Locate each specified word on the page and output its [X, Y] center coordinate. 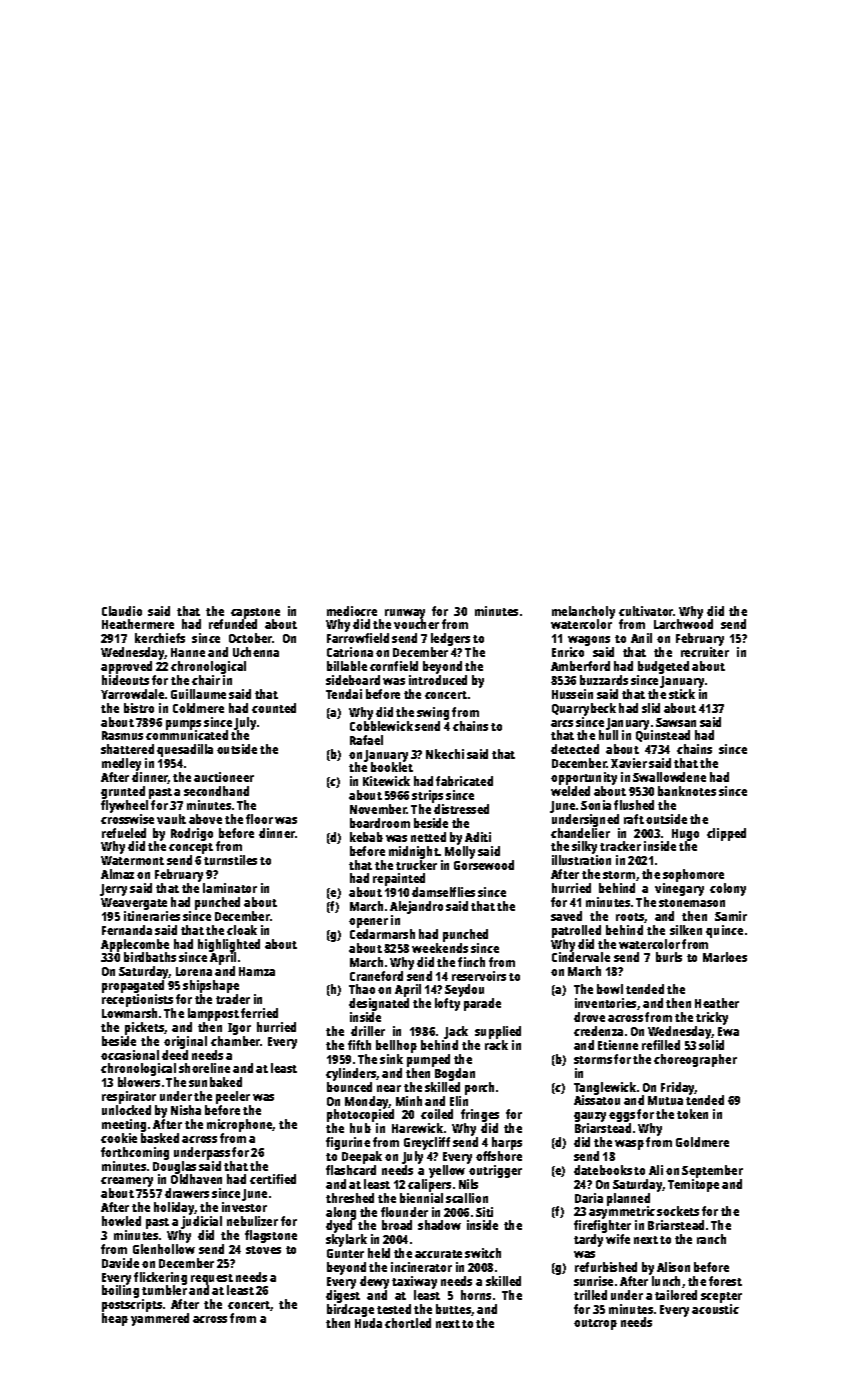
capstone [255, 614]
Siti [484, 1212]
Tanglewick [605, 1089]
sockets [678, 1211]
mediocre [352, 611]
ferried [259, 1013]
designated [379, 1004]
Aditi [478, 837]
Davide [120, 1263]
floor [259, 819]
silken [686, 930]
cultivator [646, 611]
